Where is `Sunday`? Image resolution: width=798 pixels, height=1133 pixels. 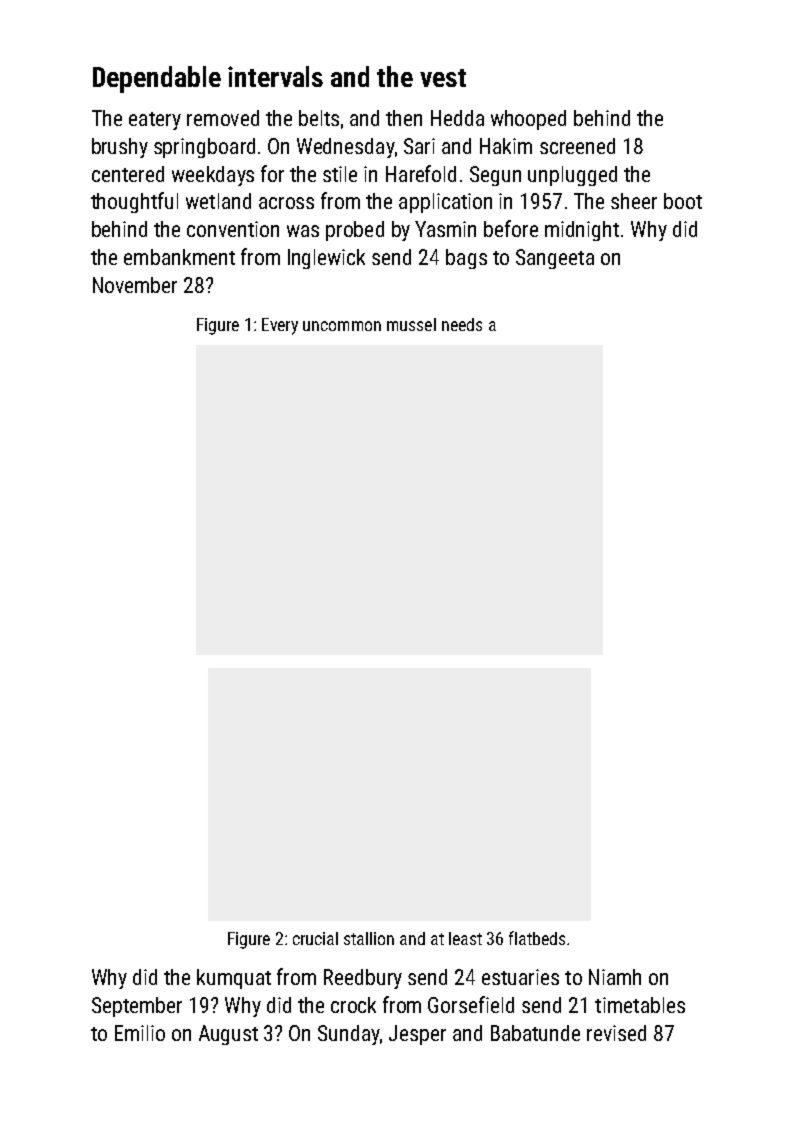 Sunday is located at coordinates (349, 1035).
